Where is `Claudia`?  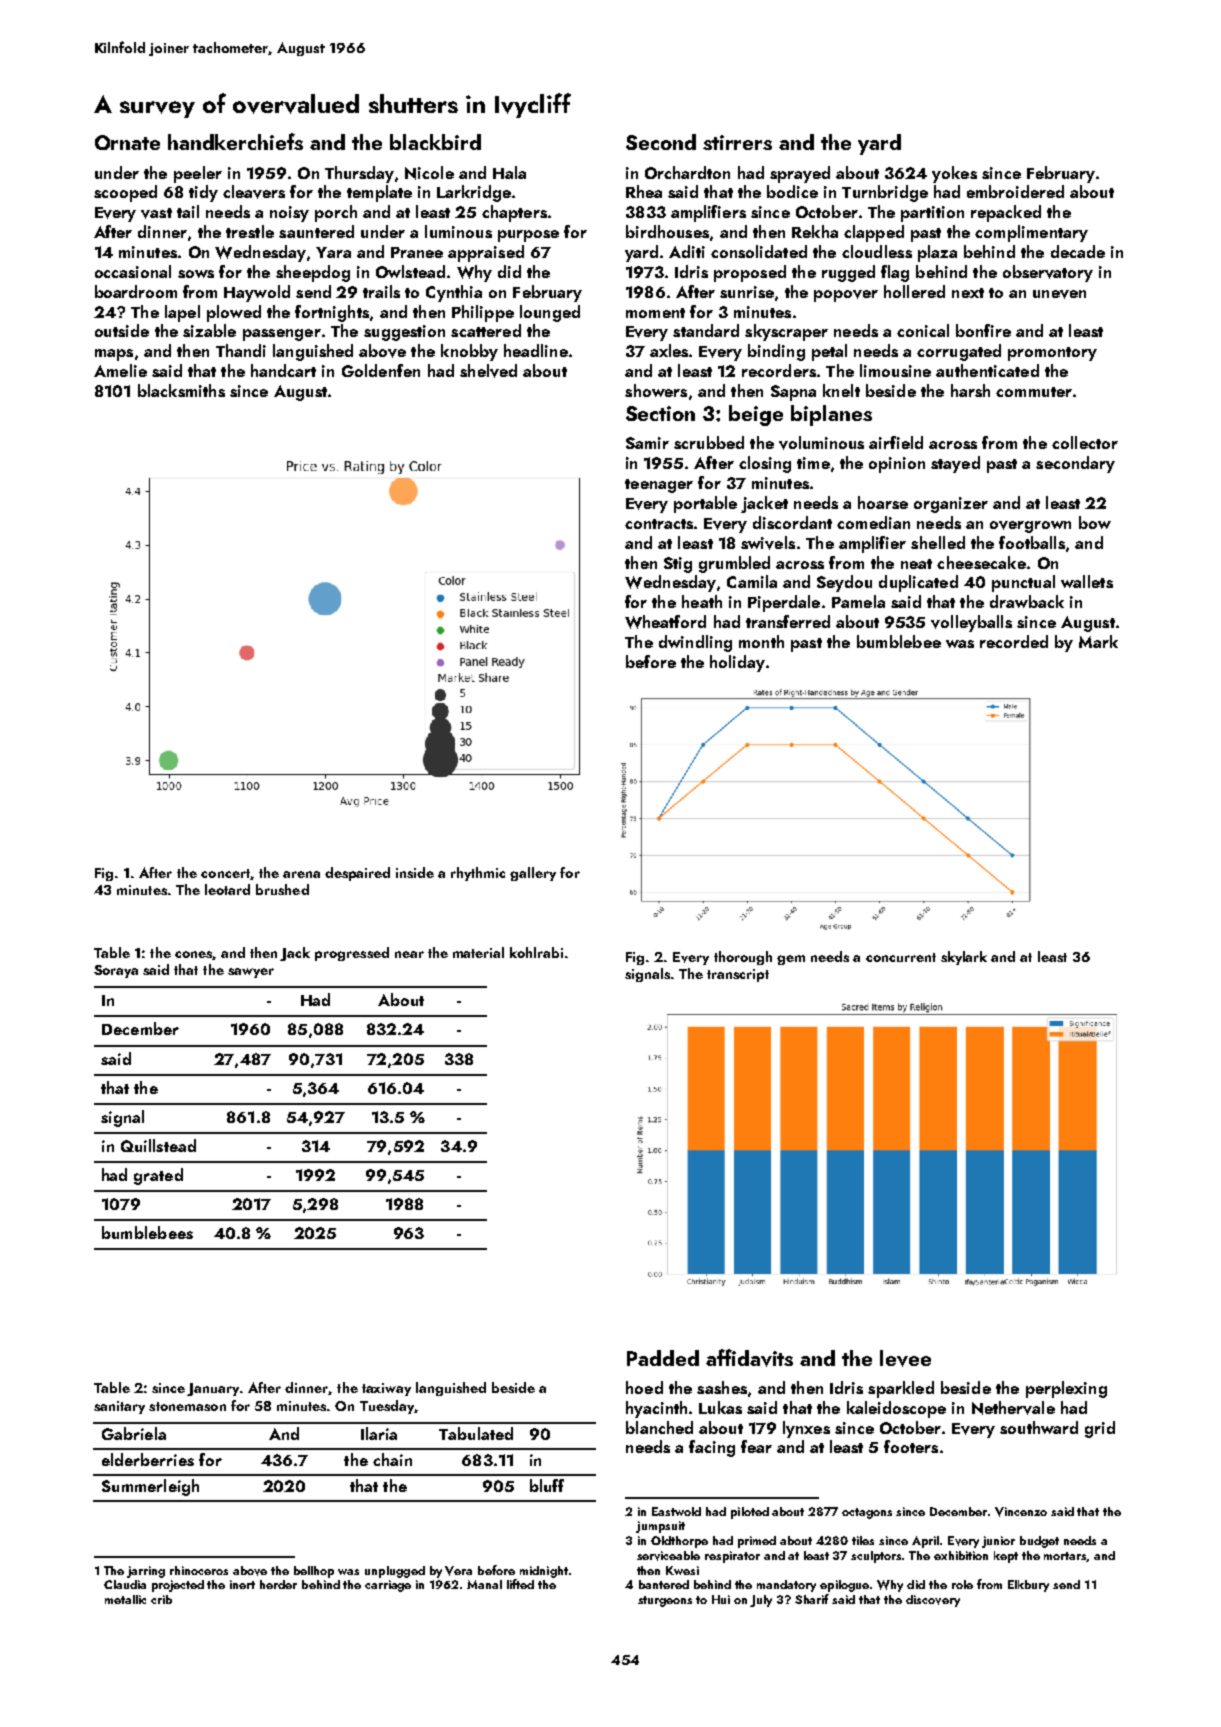
Claudia is located at coordinates (125, 1584).
